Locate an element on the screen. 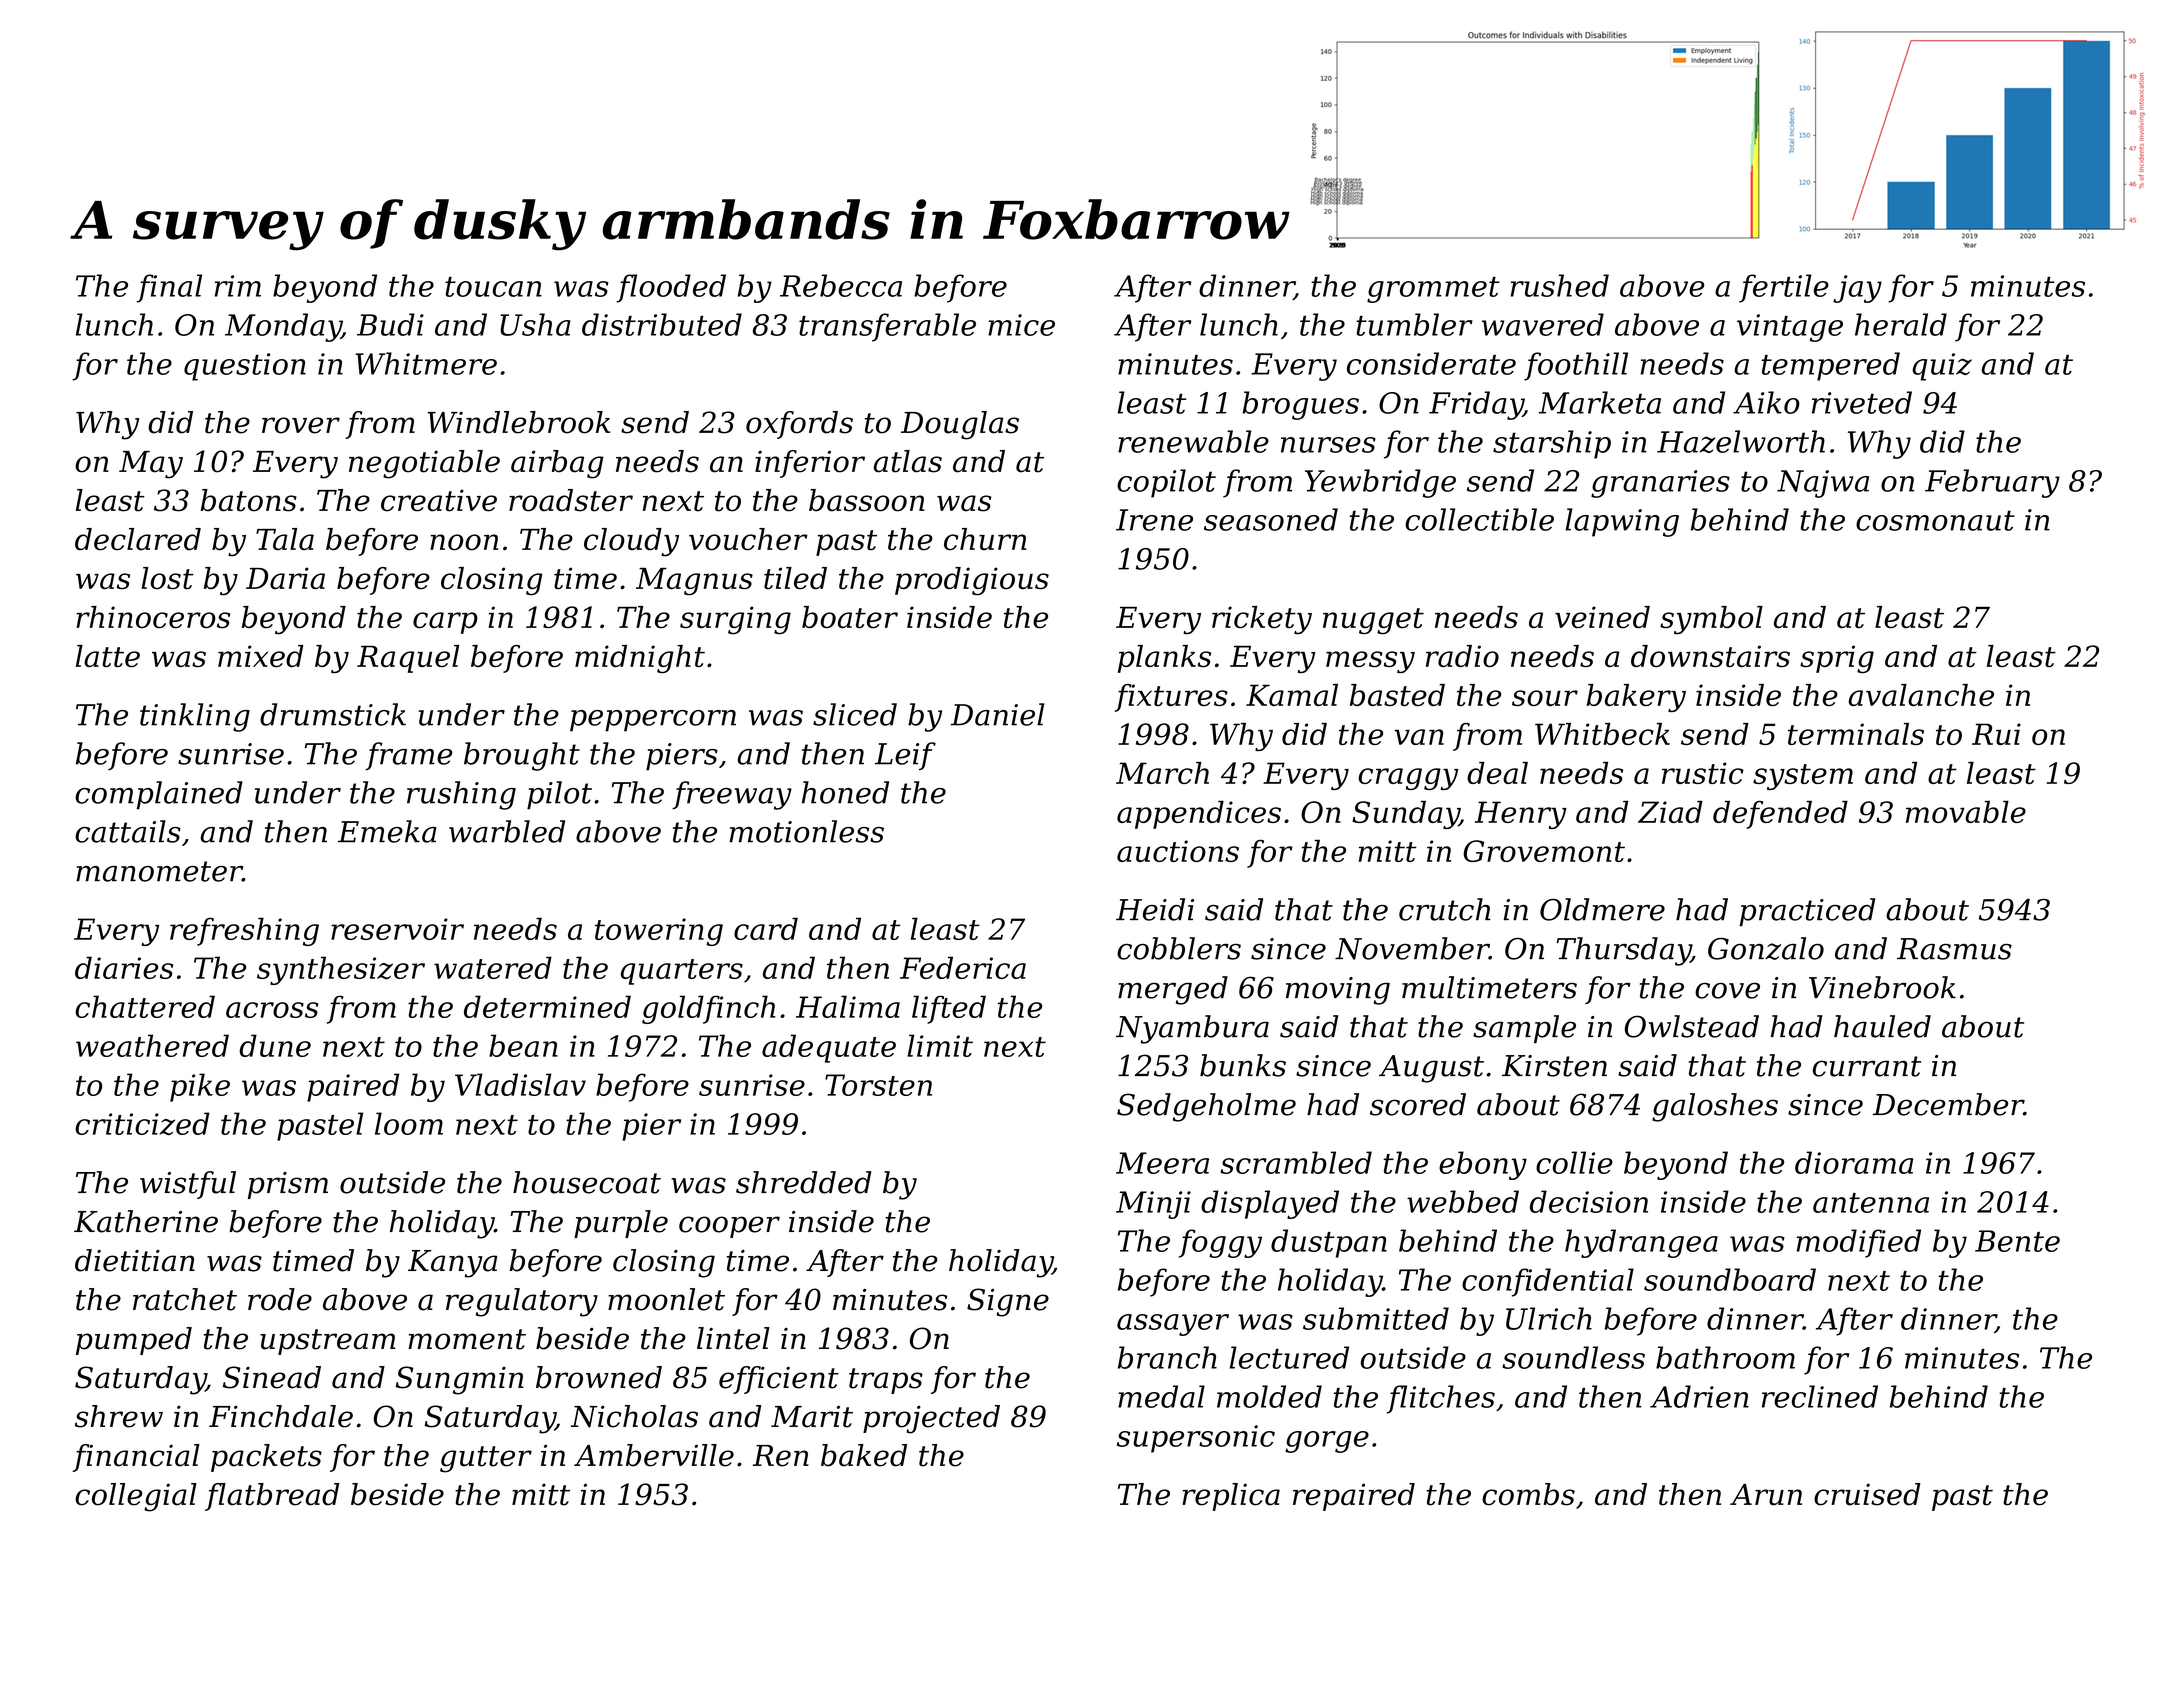  Grovemont is located at coordinates (1544, 851).
